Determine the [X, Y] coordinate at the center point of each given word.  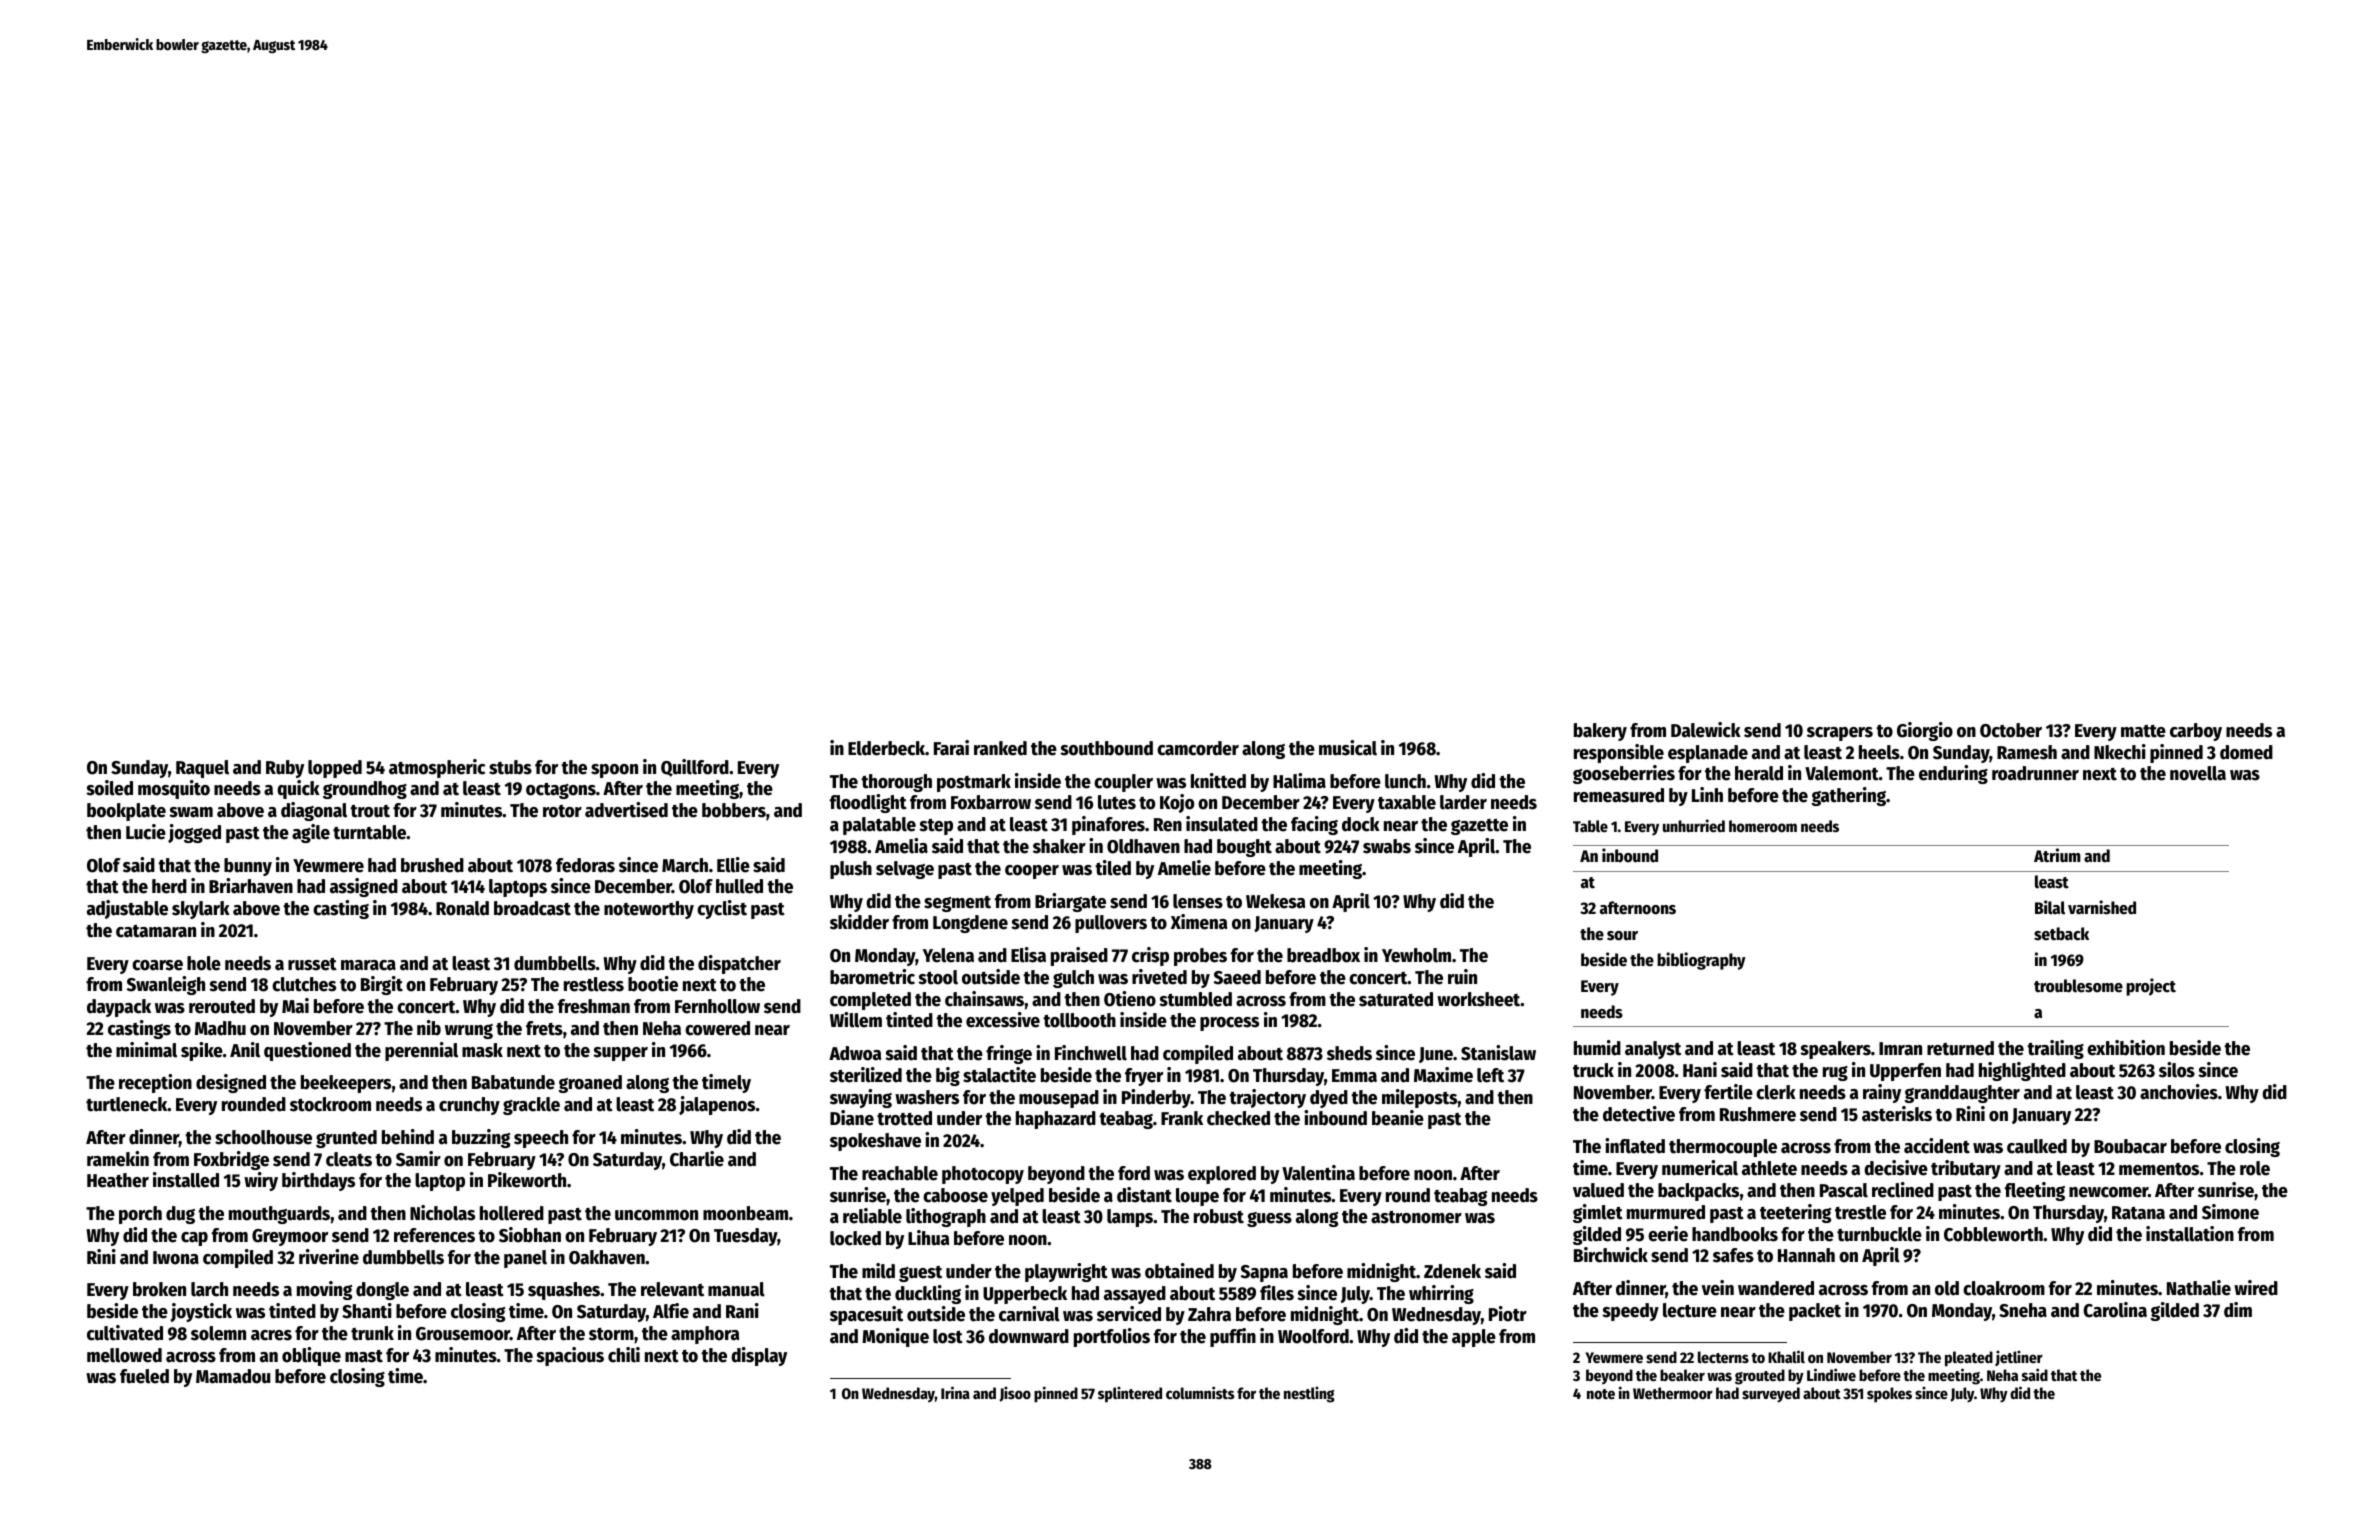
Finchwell [1091, 1053]
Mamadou [233, 1376]
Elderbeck [886, 748]
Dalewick [1706, 730]
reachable [900, 1173]
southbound [1106, 748]
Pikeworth [527, 1180]
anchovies [2179, 1092]
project [2151, 987]
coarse [157, 965]
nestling [1309, 1394]
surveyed [1771, 1395]
